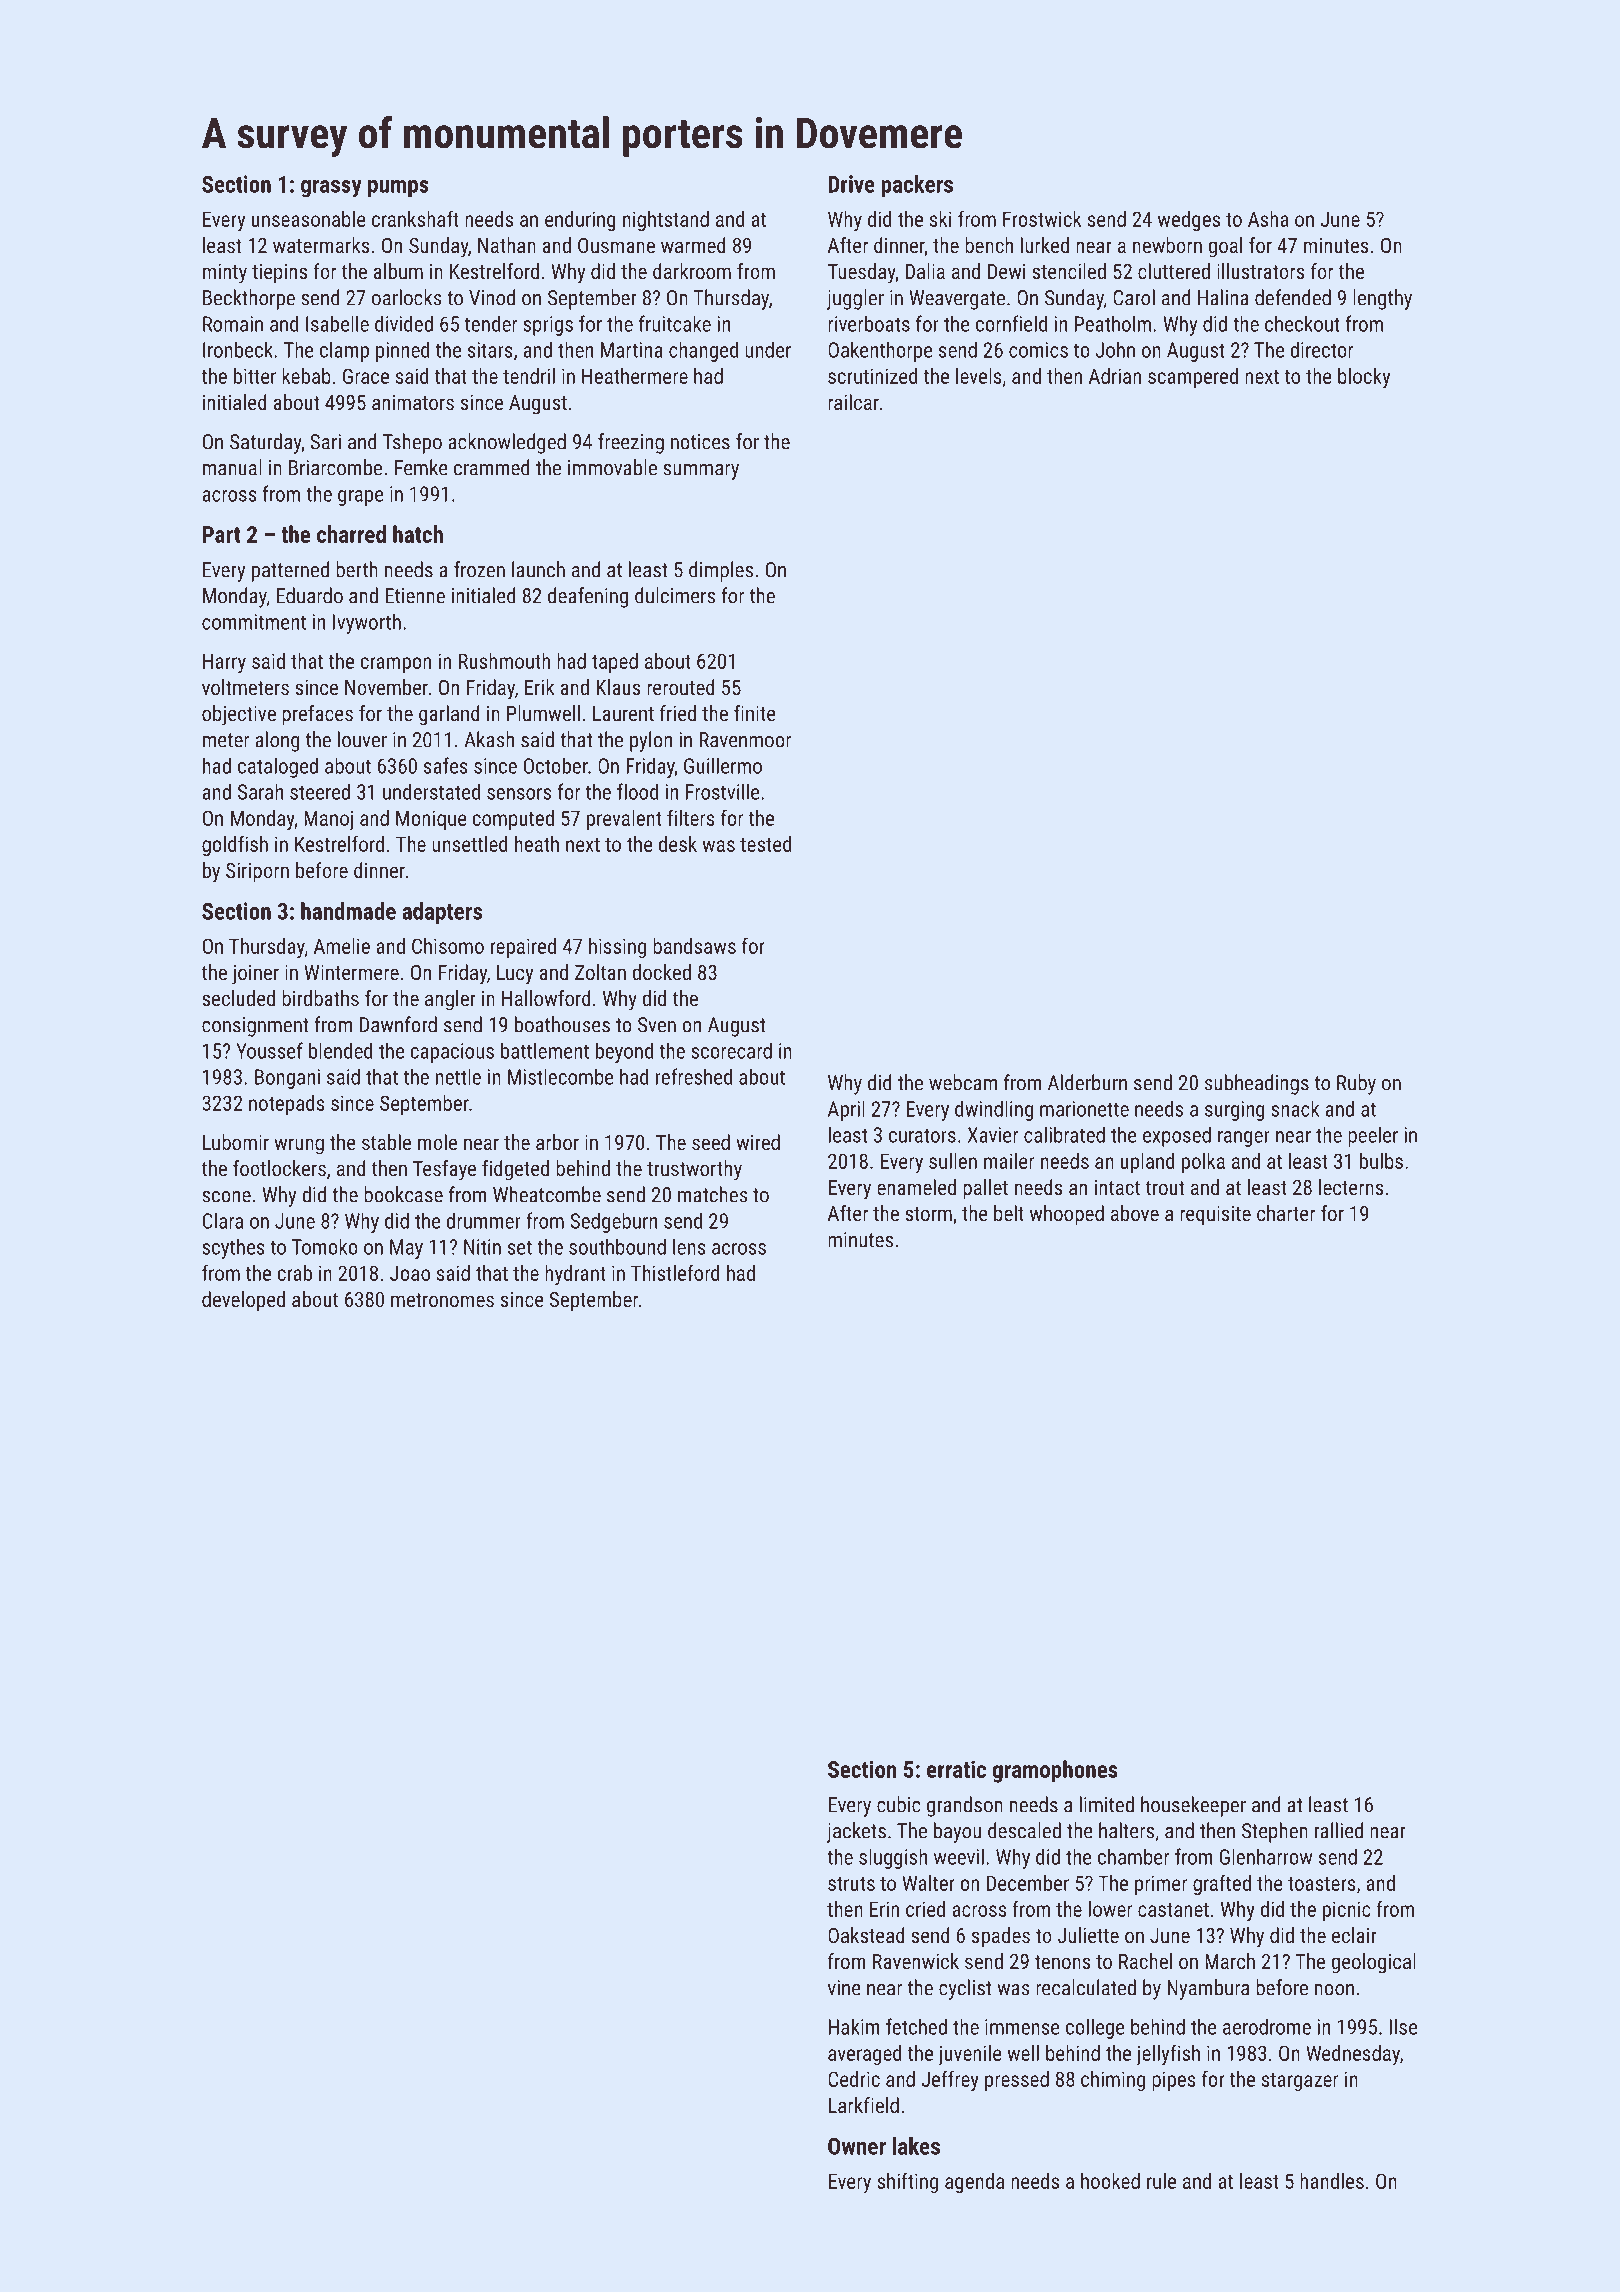  What do you see at coordinates (956, 1769) in the screenshot?
I see `erratic` at bounding box center [956, 1769].
